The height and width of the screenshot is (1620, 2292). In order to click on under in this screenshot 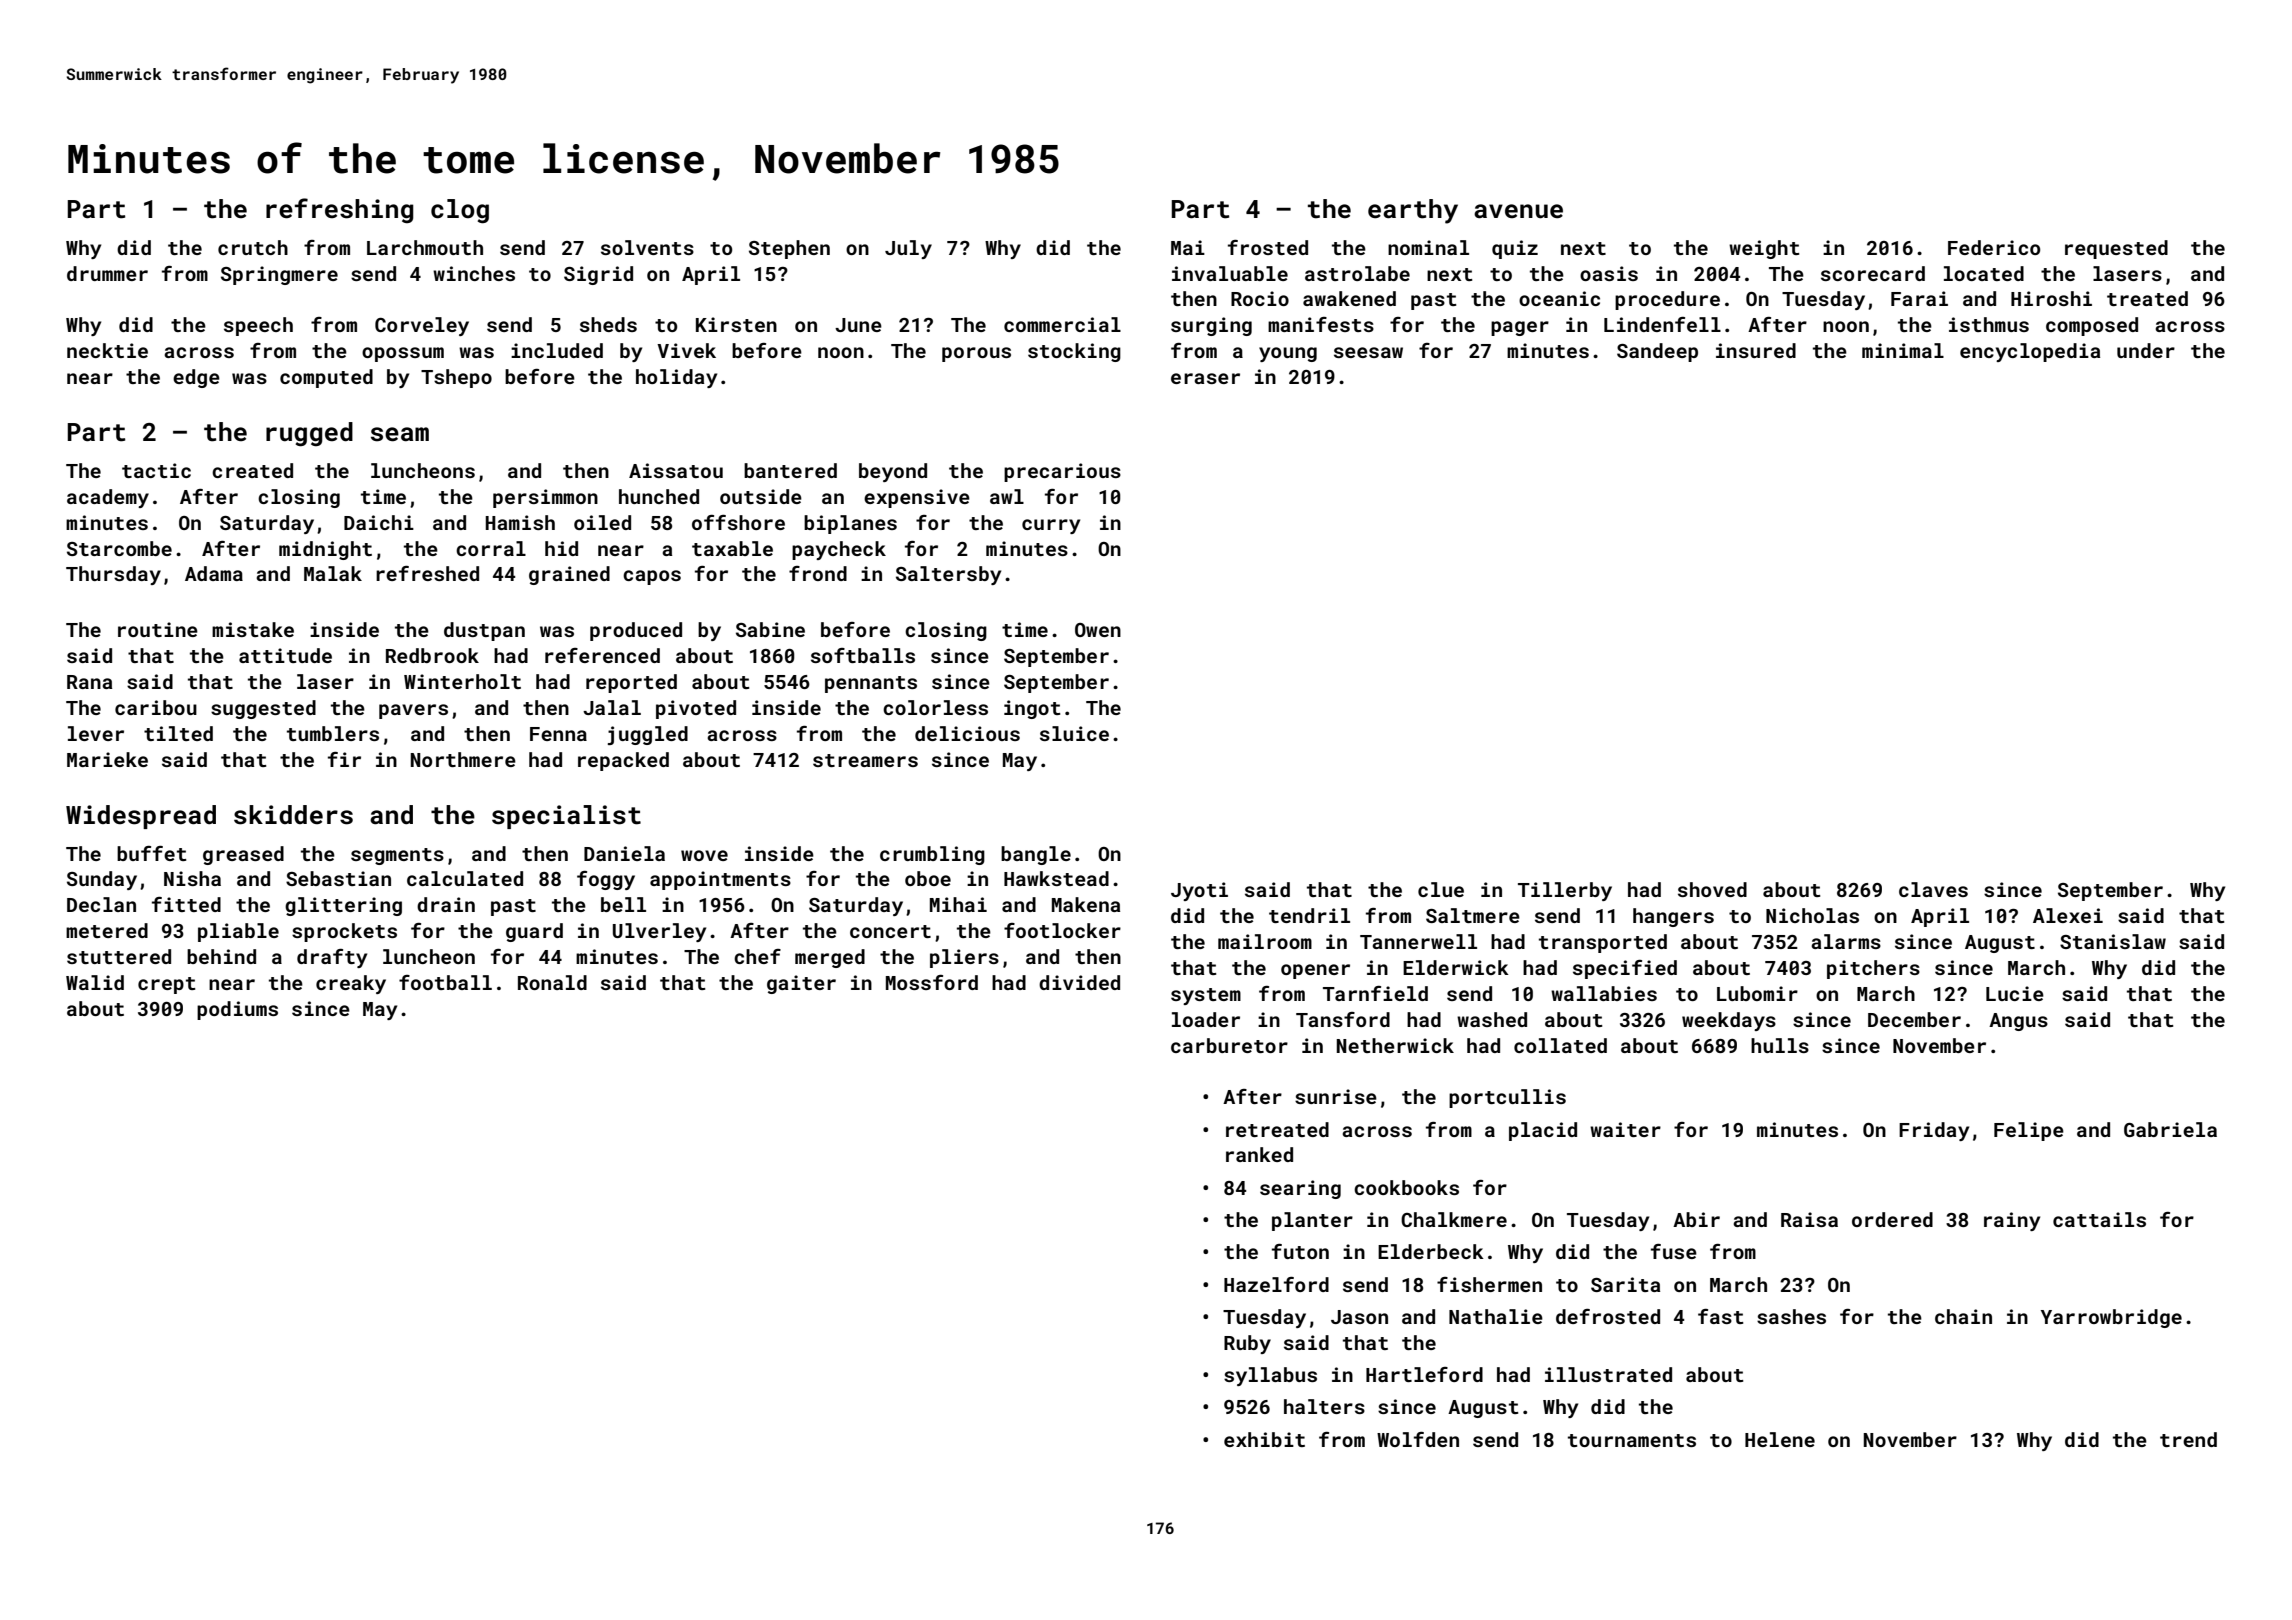, I will do `click(2146, 350)`.
